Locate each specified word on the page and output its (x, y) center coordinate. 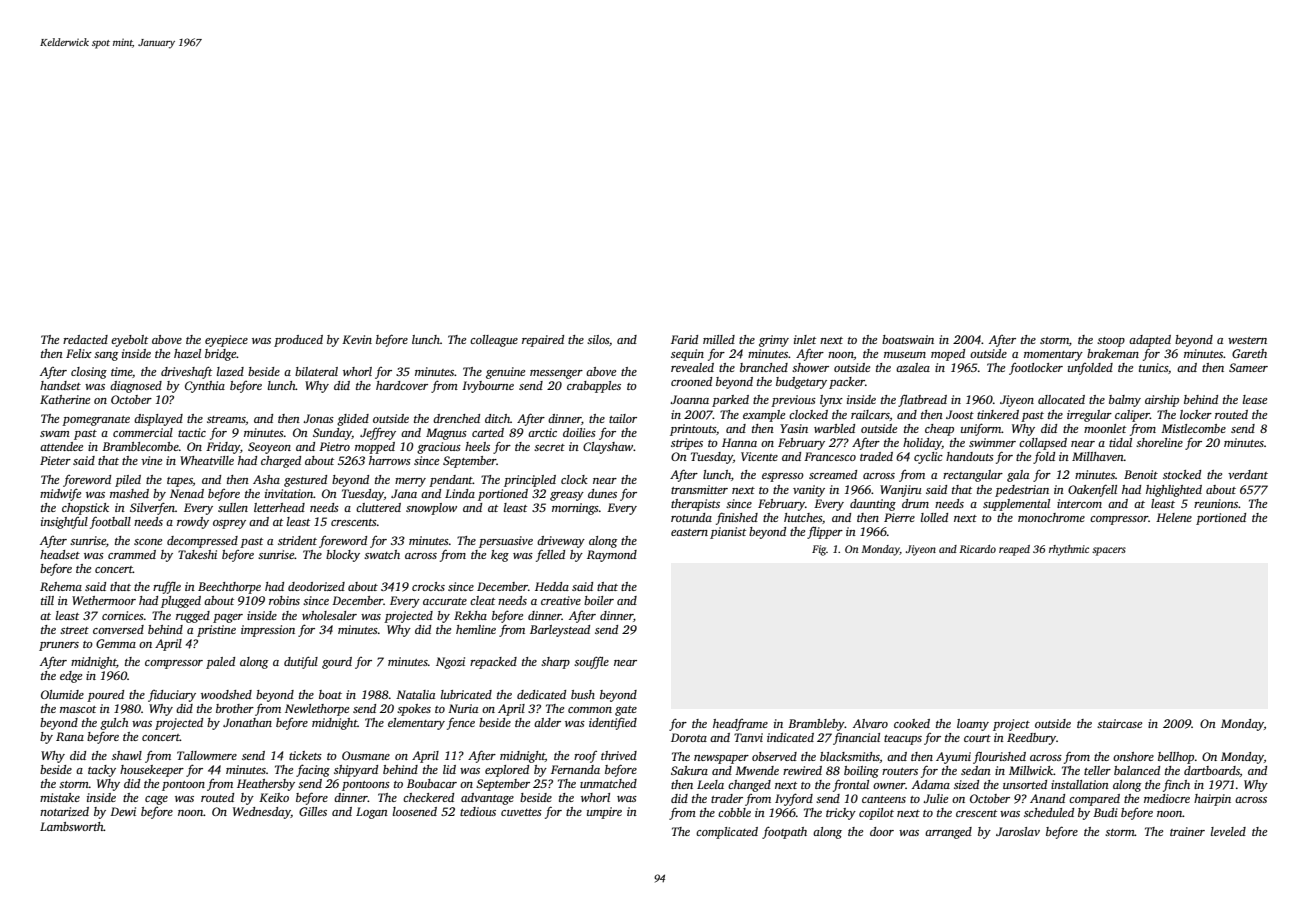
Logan (372, 813)
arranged (948, 833)
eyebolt (129, 341)
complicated (727, 833)
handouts (970, 456)
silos (598, 339)
